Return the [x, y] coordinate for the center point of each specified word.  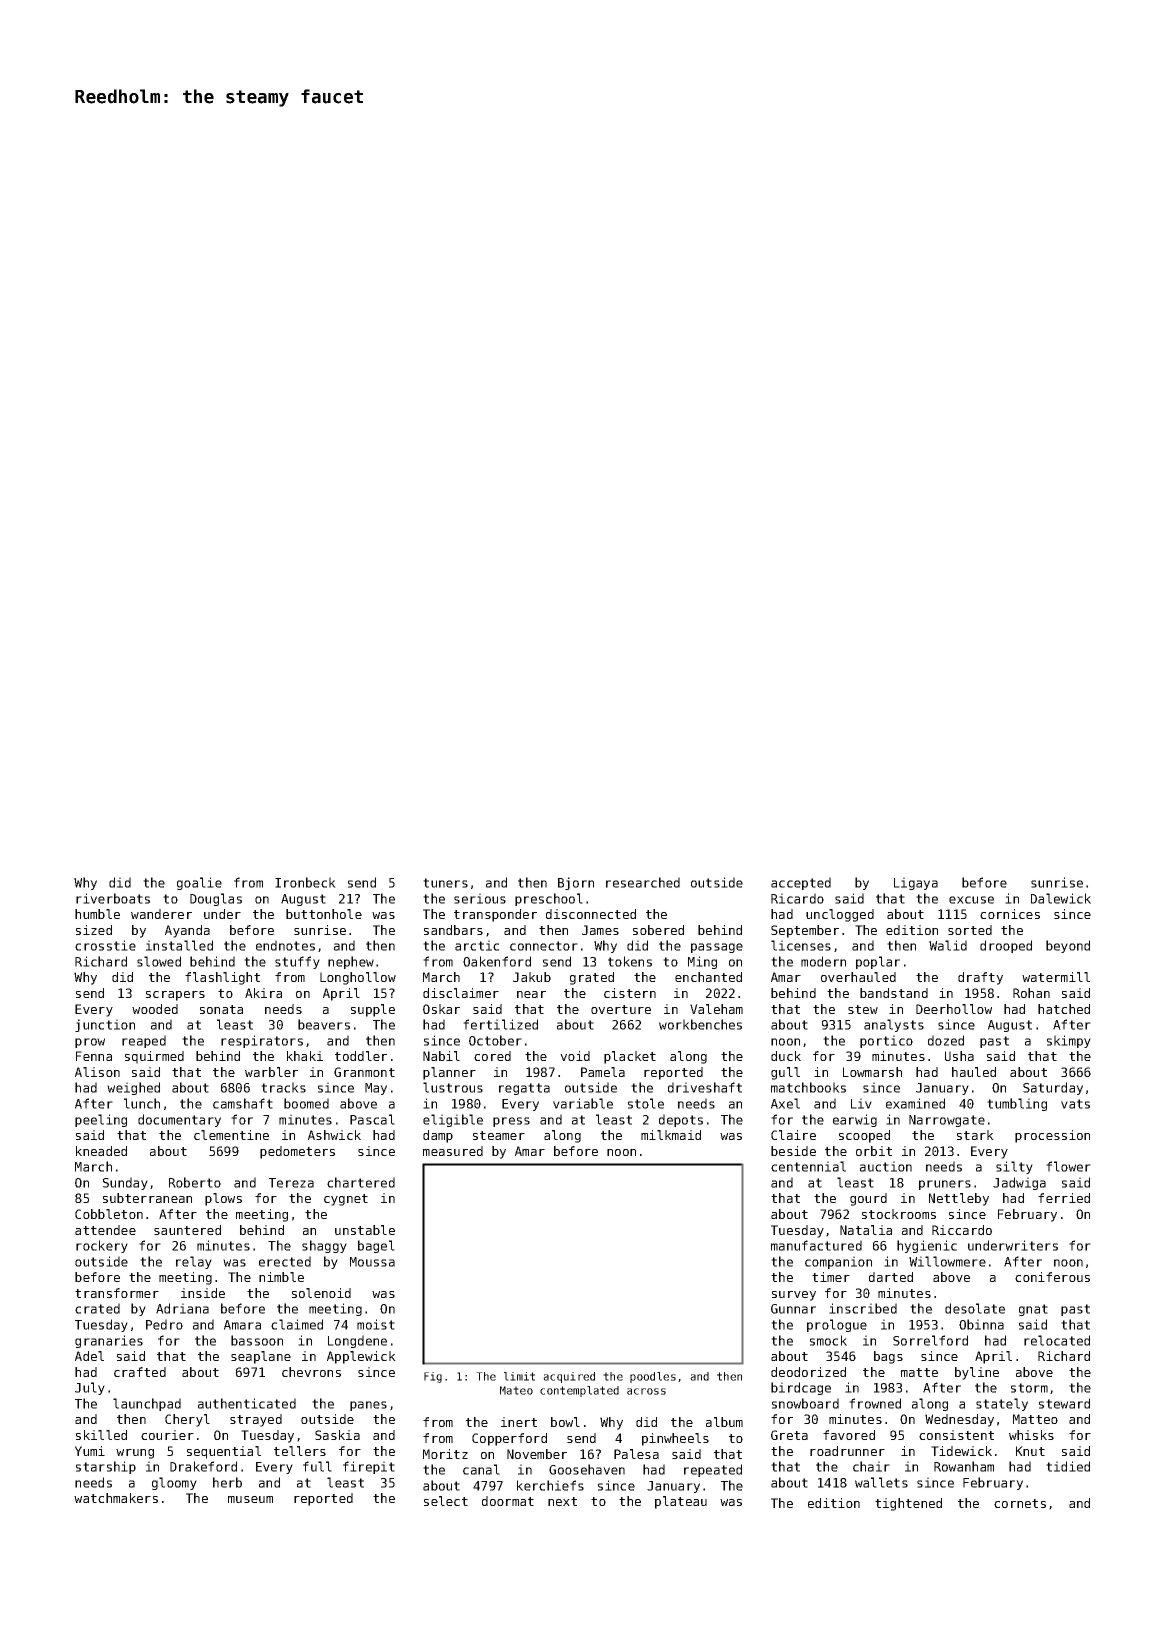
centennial [808, 1166]
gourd [868, 1199]
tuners [445, 883]
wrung [135, 1454]
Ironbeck [305, 882]
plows [223, 1199]
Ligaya [916, 883]
